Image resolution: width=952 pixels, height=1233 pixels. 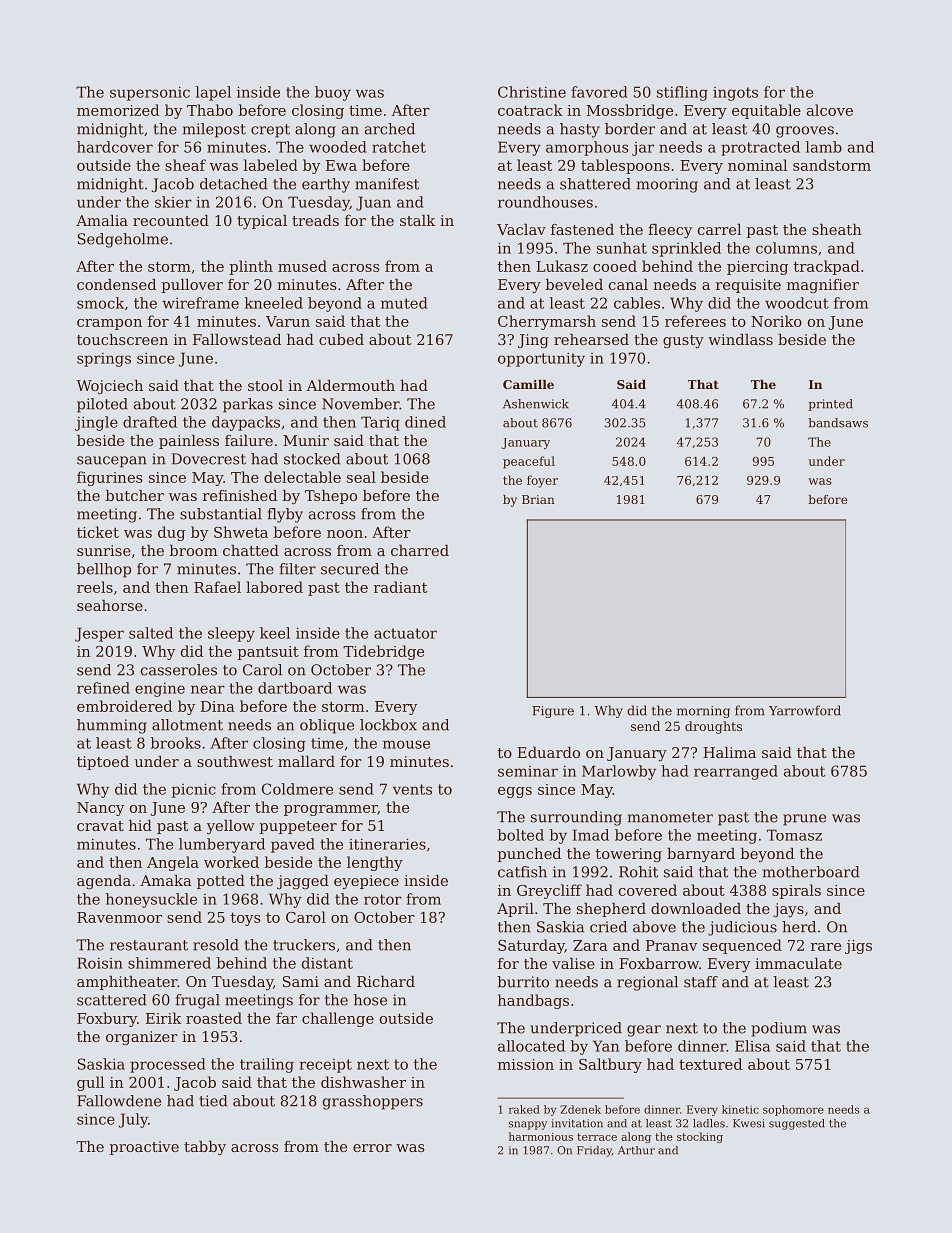 I want to click on Christine, so click(x=532, y=92).
